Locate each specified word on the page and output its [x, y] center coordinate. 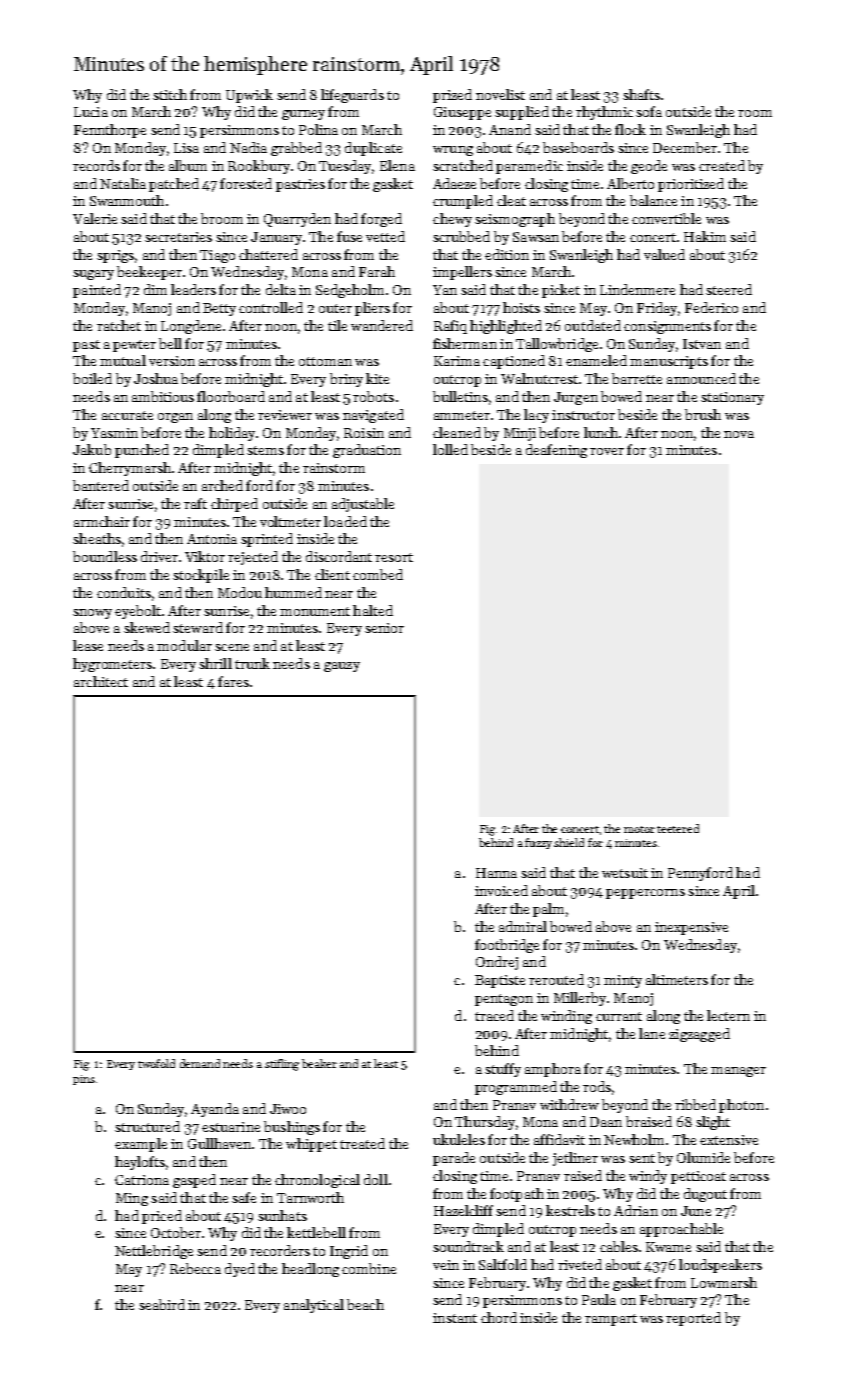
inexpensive [691, 928]
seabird [162, 1304]
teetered [678, 828]
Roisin [364, 433]
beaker [319, 1063]
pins [84, 1080]
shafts [641, 94]
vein [446, 1265]
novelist [500, 94]
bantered [101, 485]
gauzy [342, 667]
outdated [593, 325]
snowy [92, 614]
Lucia [91, 112]
